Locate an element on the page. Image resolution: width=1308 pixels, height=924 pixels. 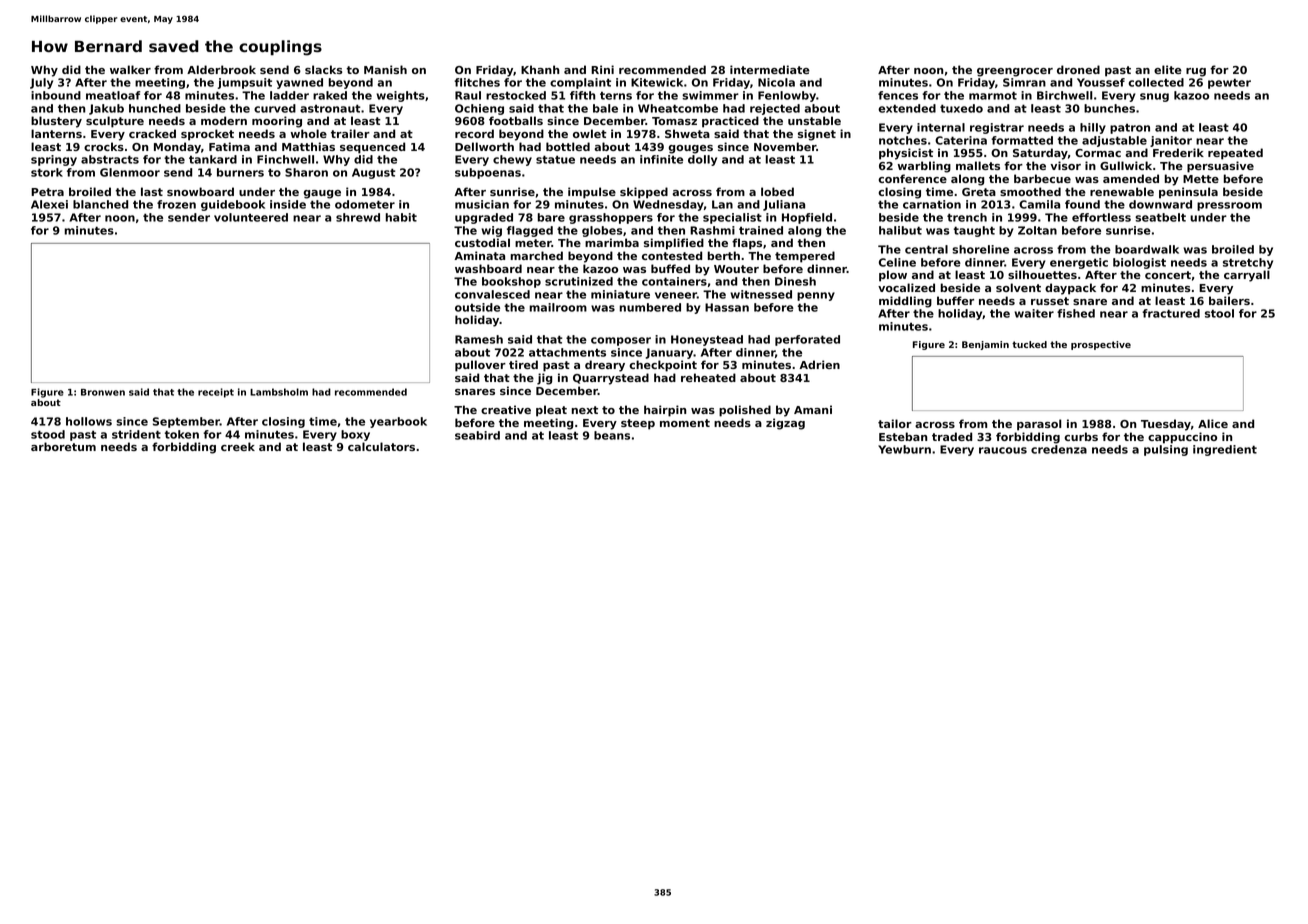
reheated is located at coordinates (708, 377).
